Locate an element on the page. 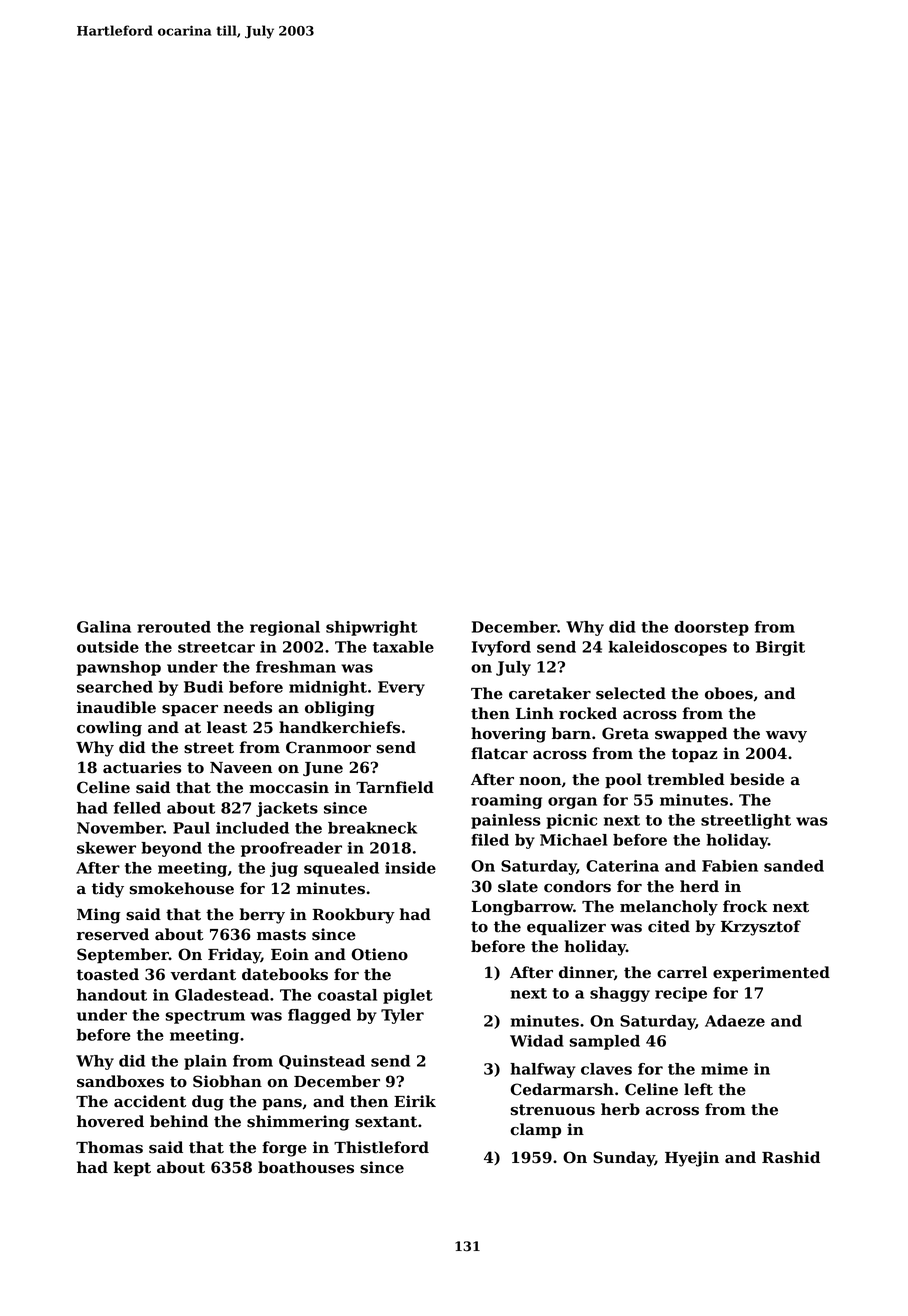  berry is located at coordinates (262, 916).
